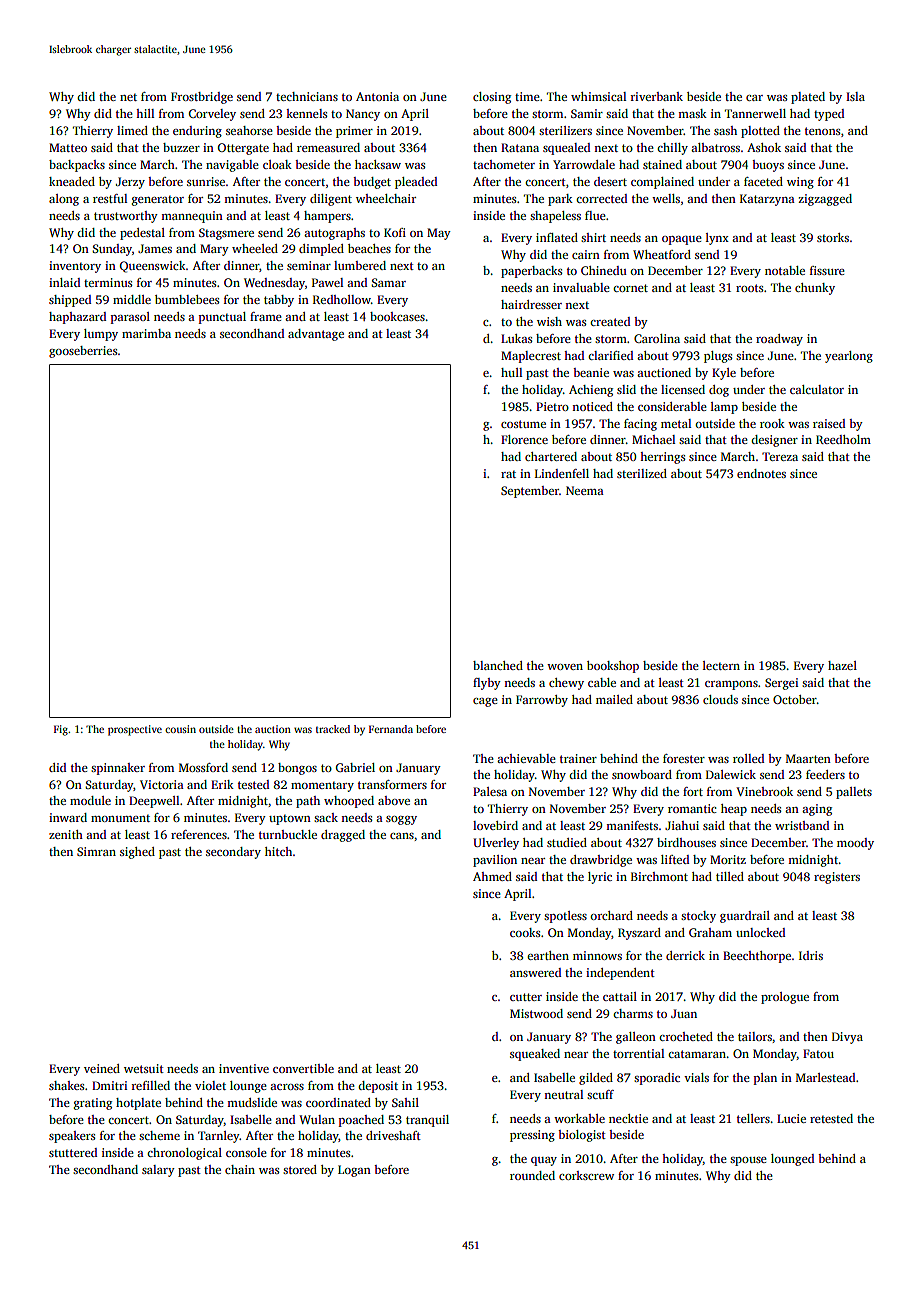 Image resolution: width=924 pixels, height=1308 pixels. Describe the element at coordinates (842, 665) in the document. I see `hazel` at that location.
